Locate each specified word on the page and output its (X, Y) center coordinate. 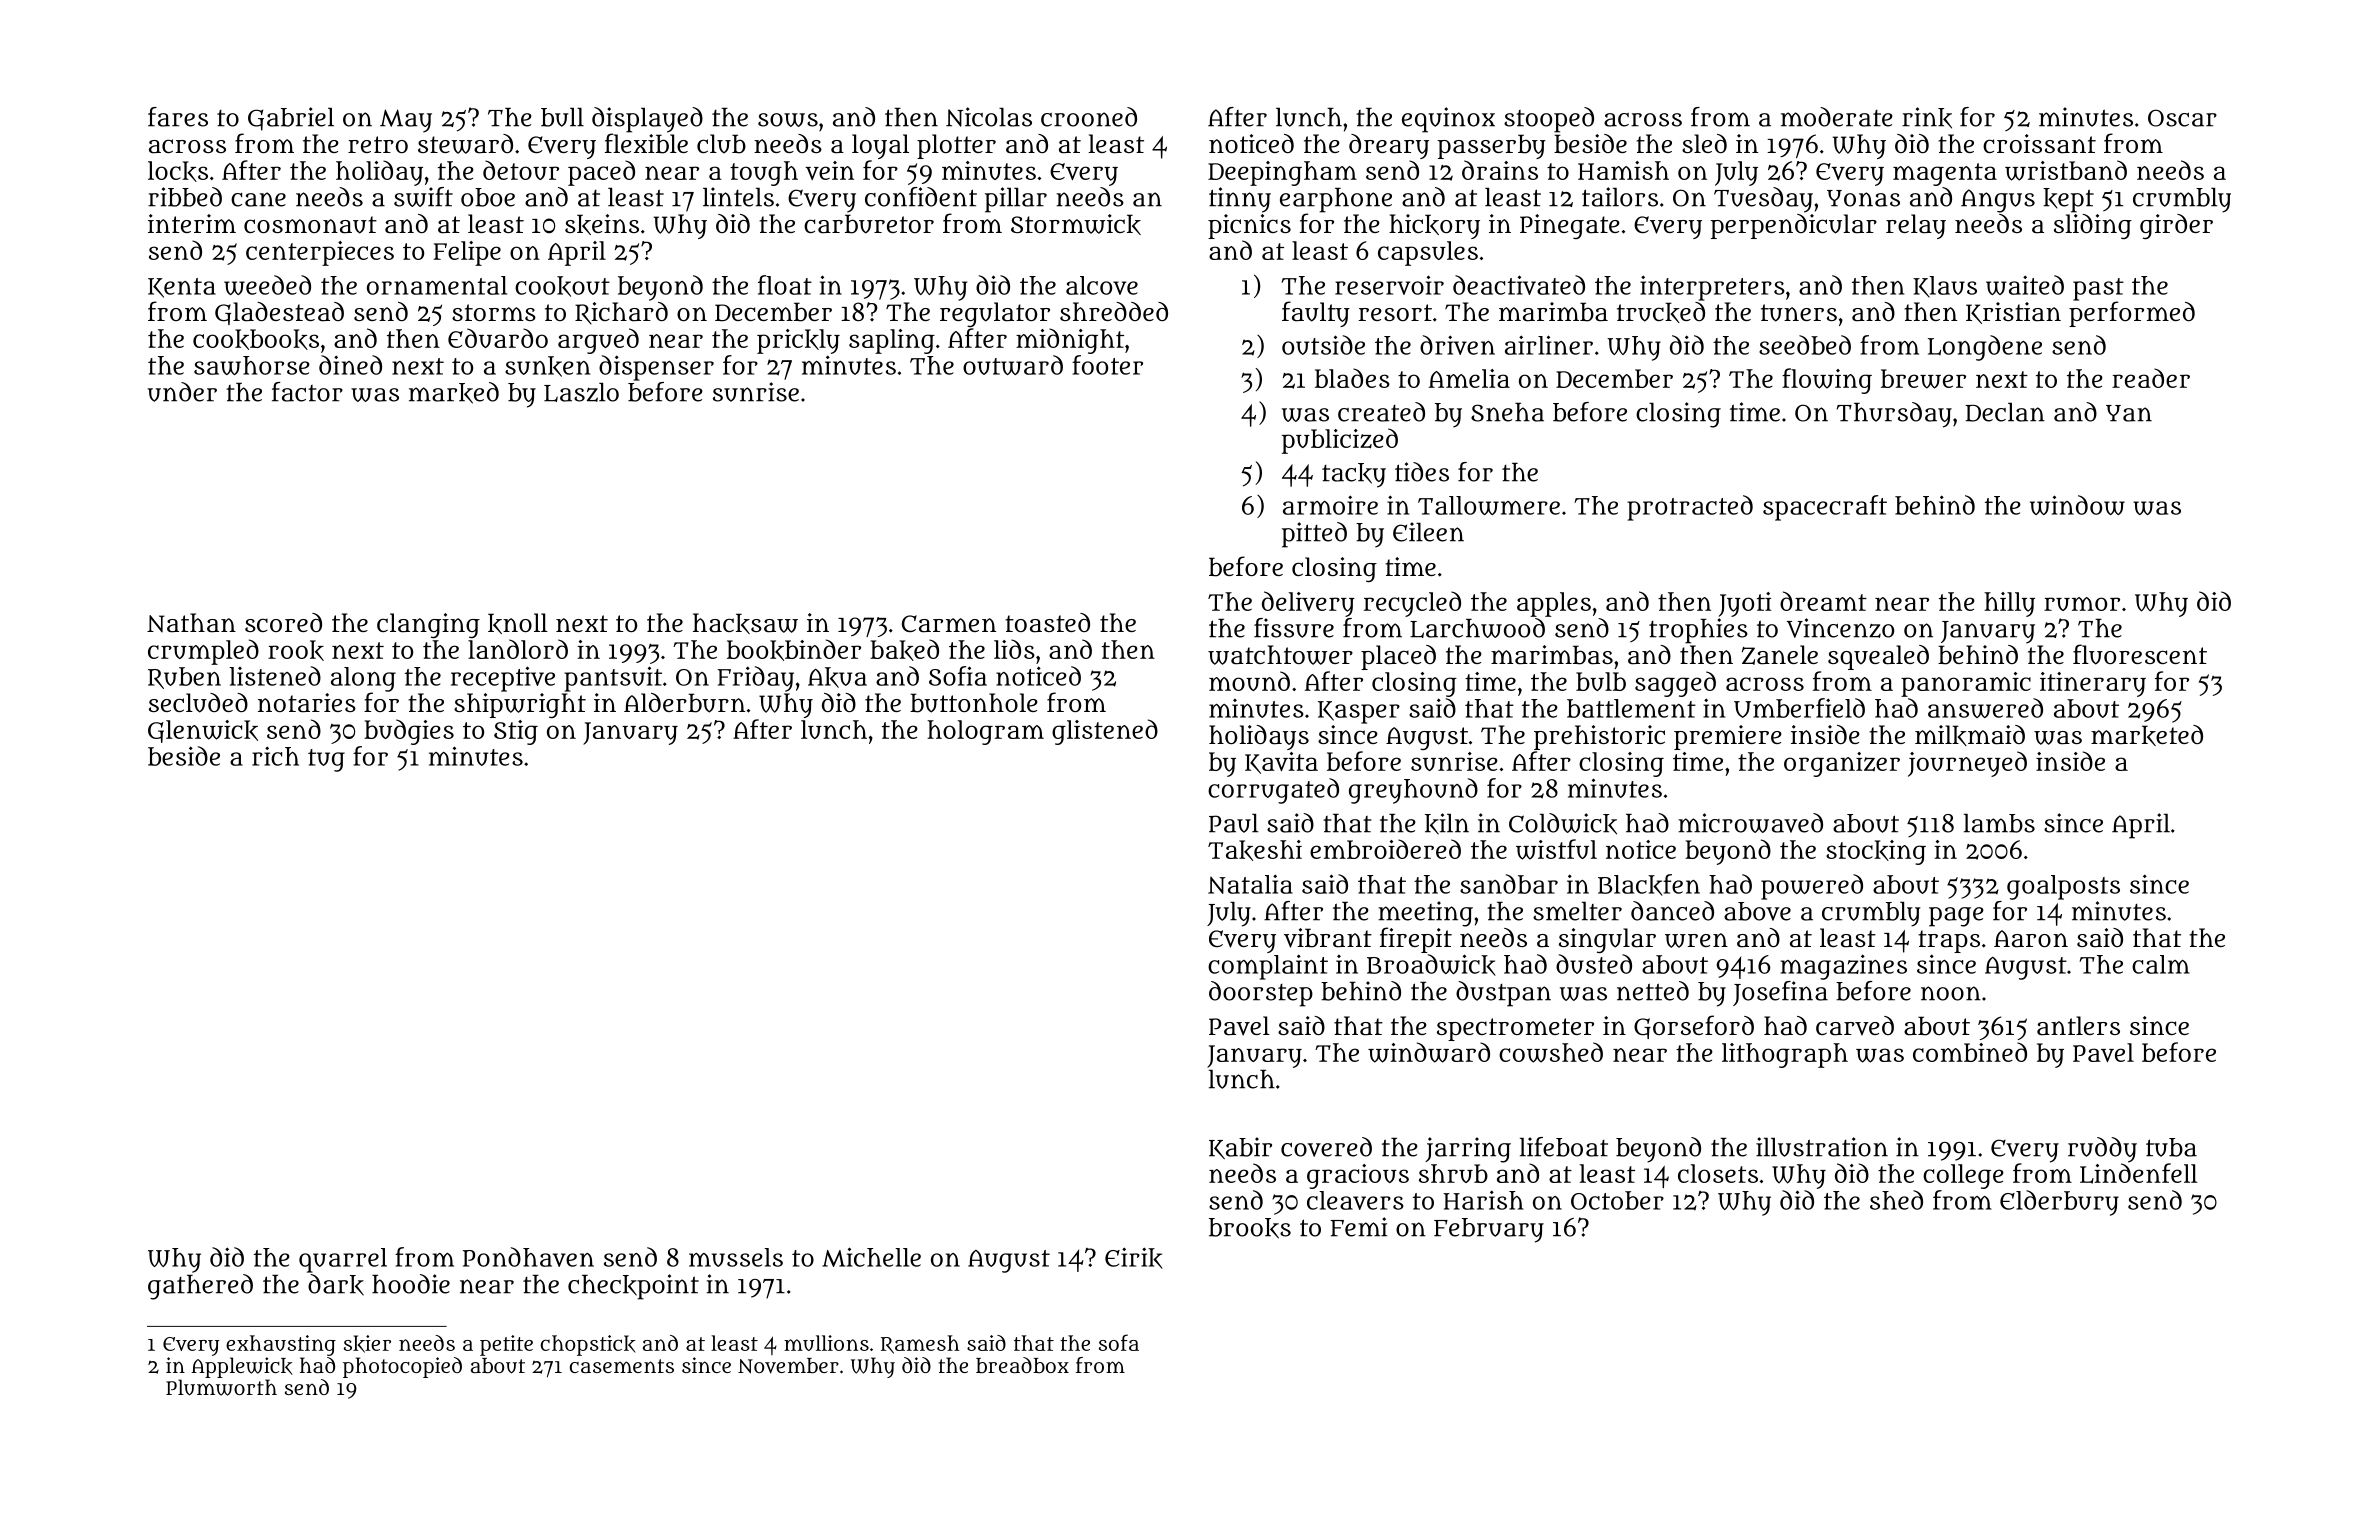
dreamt (1823, 601)
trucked (1661, 312)
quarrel (343, 1260)
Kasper (1359, 712)
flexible (646, 143)
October (1617, 1200)
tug (326, 760)
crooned (1089, 117)
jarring (1468, 1150)
